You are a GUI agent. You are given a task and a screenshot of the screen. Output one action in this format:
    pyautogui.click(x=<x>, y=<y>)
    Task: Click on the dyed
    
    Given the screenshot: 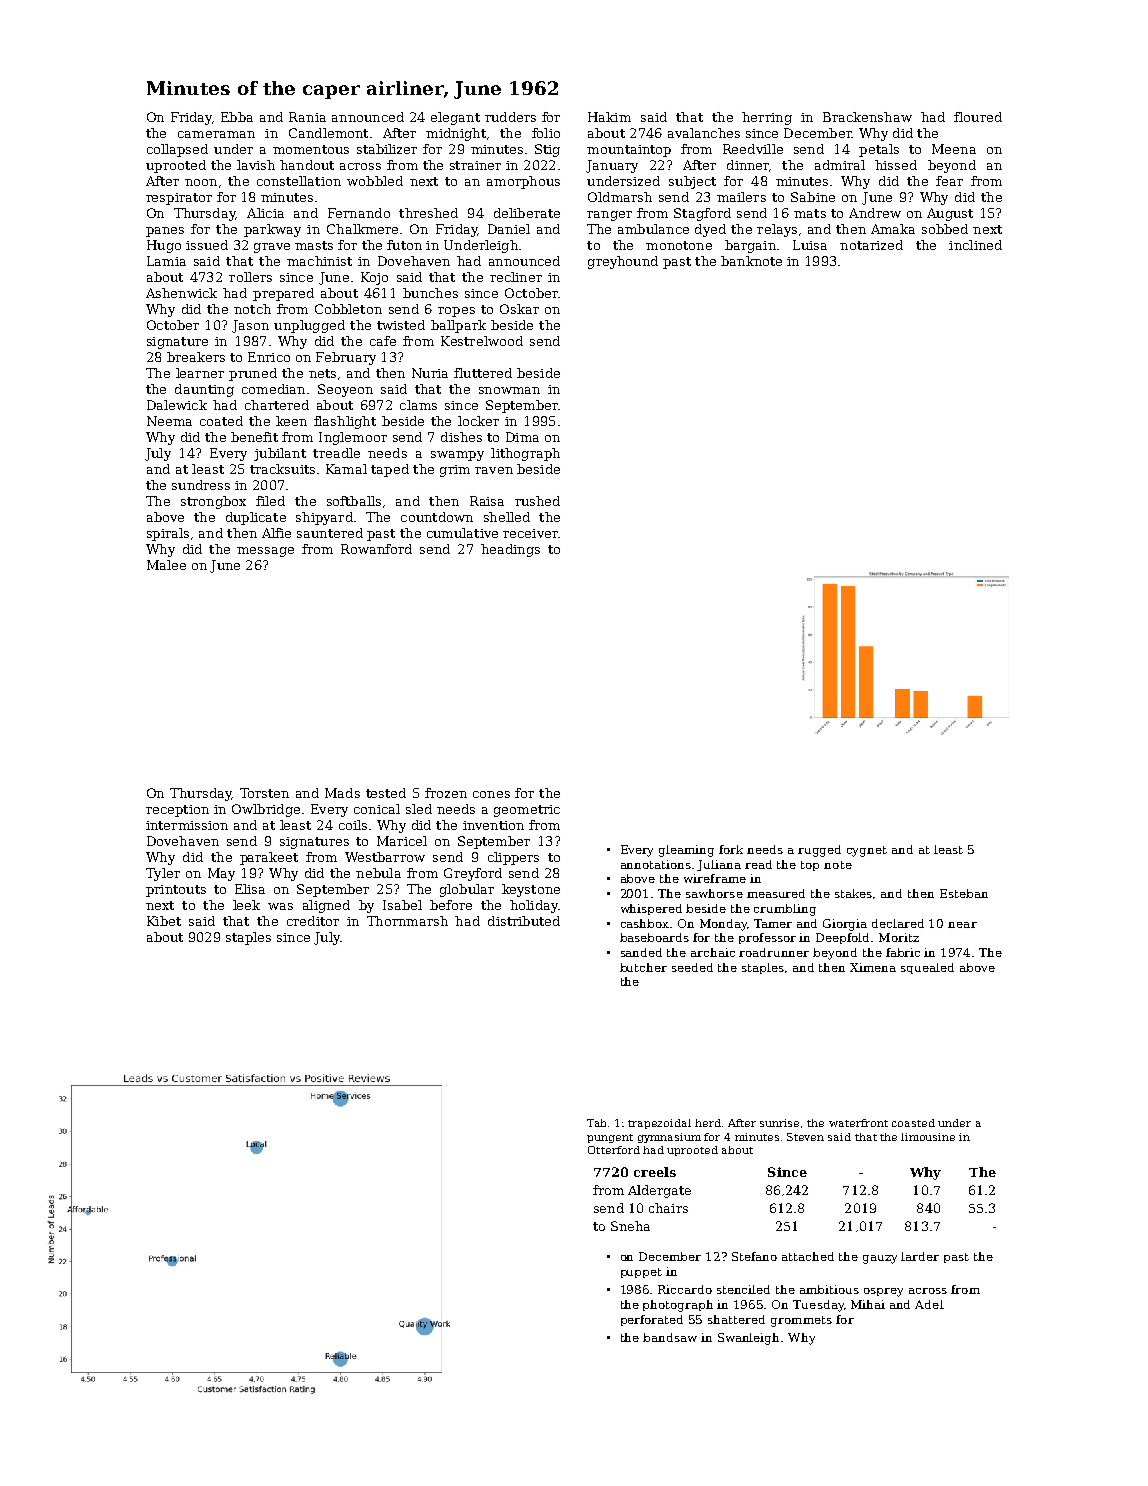 What is the action you would take?
    pyautogui.click(x=710, y=230)
